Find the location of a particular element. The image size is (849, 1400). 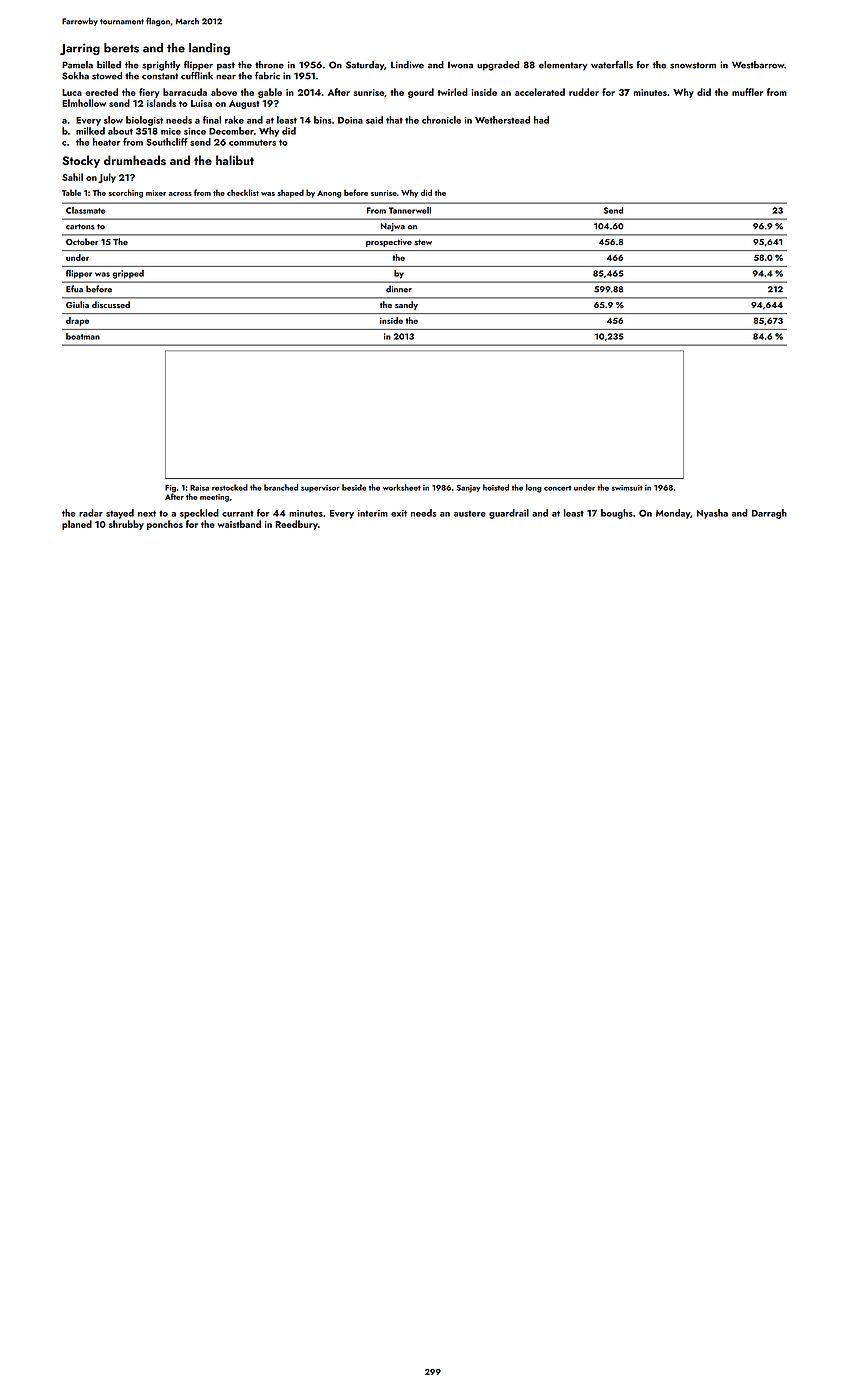

rudder is located at coordinates (584, 92).
